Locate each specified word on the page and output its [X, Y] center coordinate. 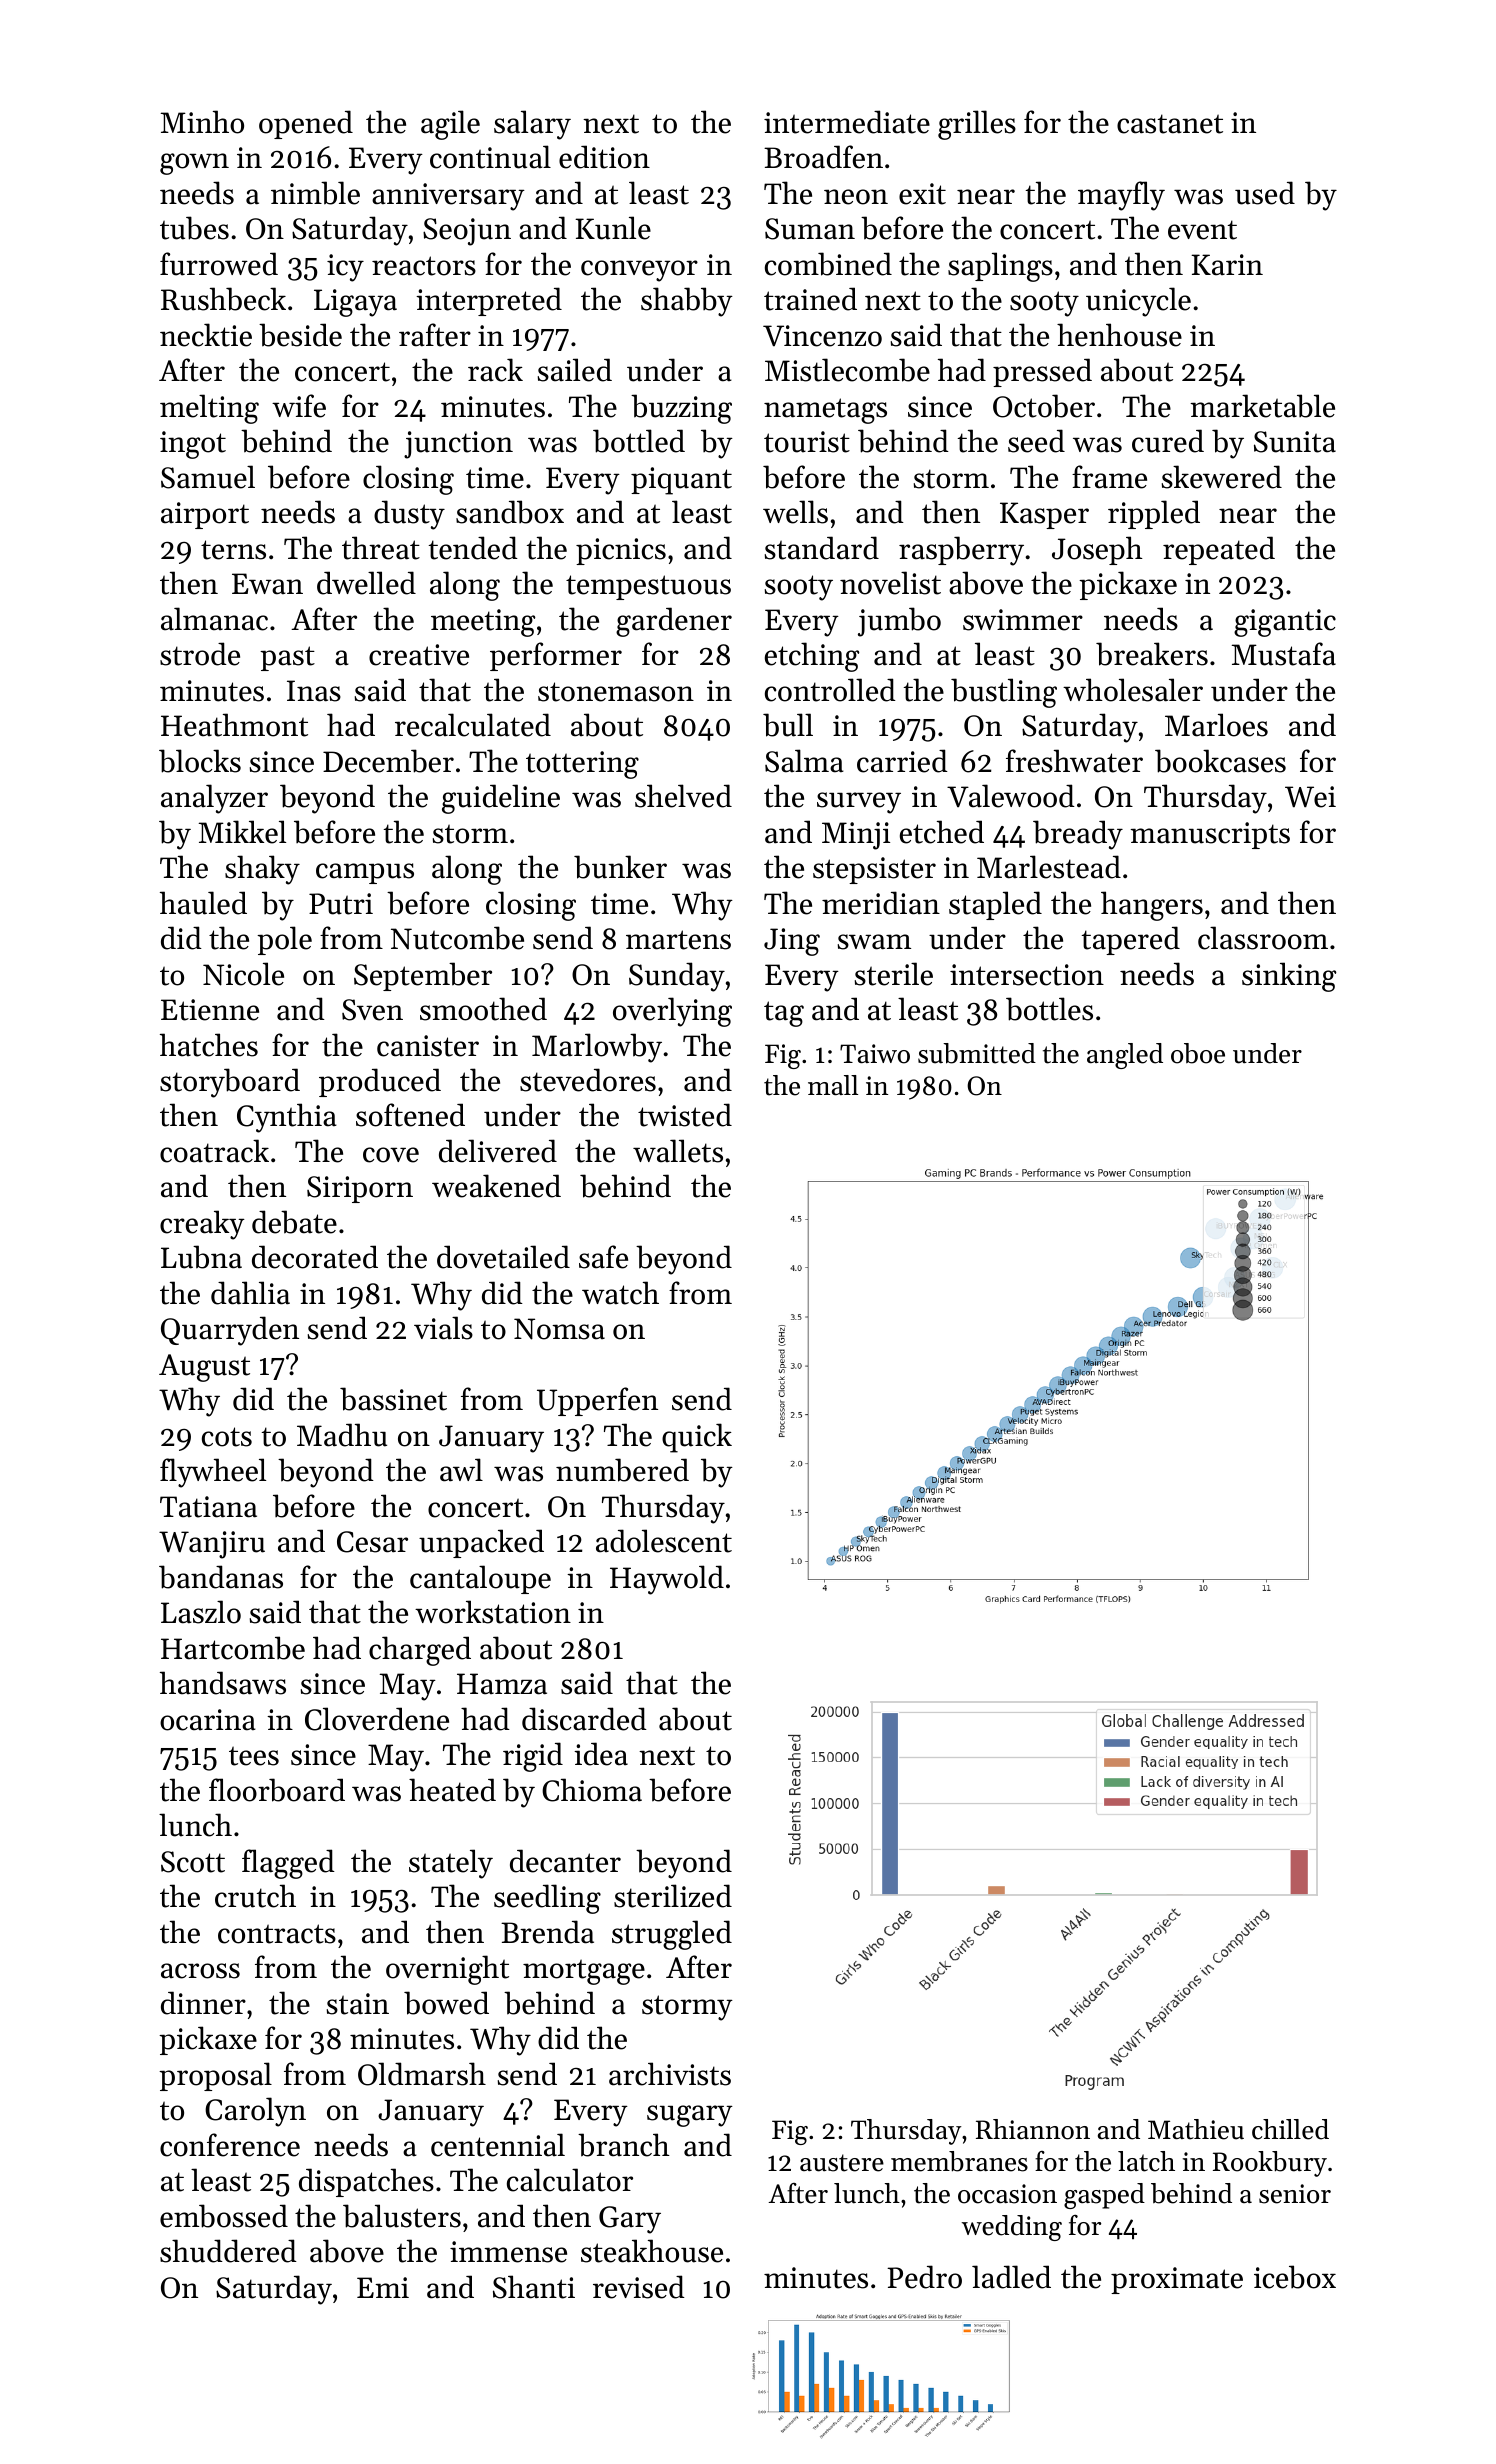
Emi [383, 2287]
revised [639, 2287]
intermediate [847, 122]
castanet [1170, 124]
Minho [202, 122]
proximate [1177, 2280]
